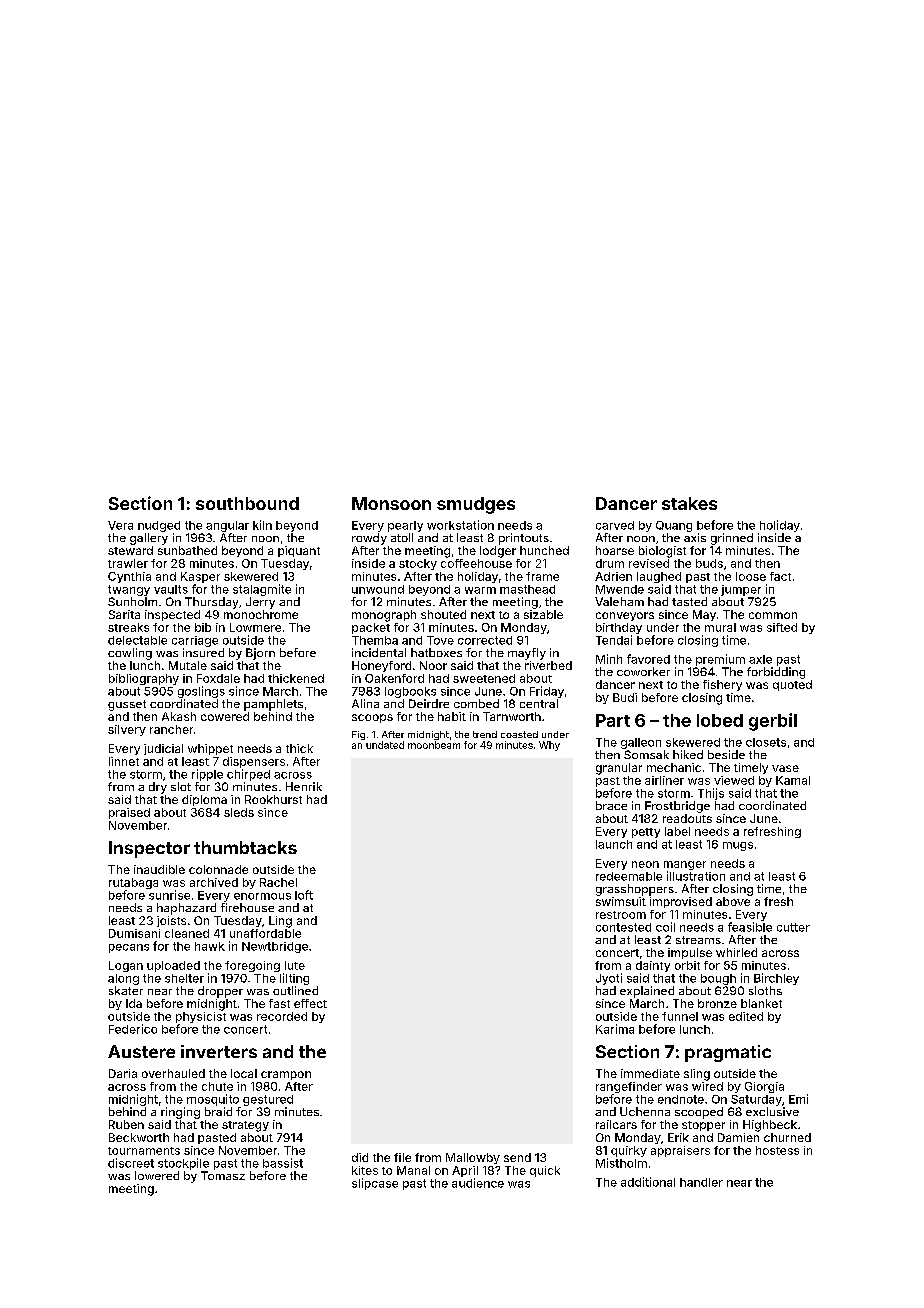 The image size is (924, 1308). Describe the element at coordinates (542, 576) in the screenshot. I see `frame` at that location.
